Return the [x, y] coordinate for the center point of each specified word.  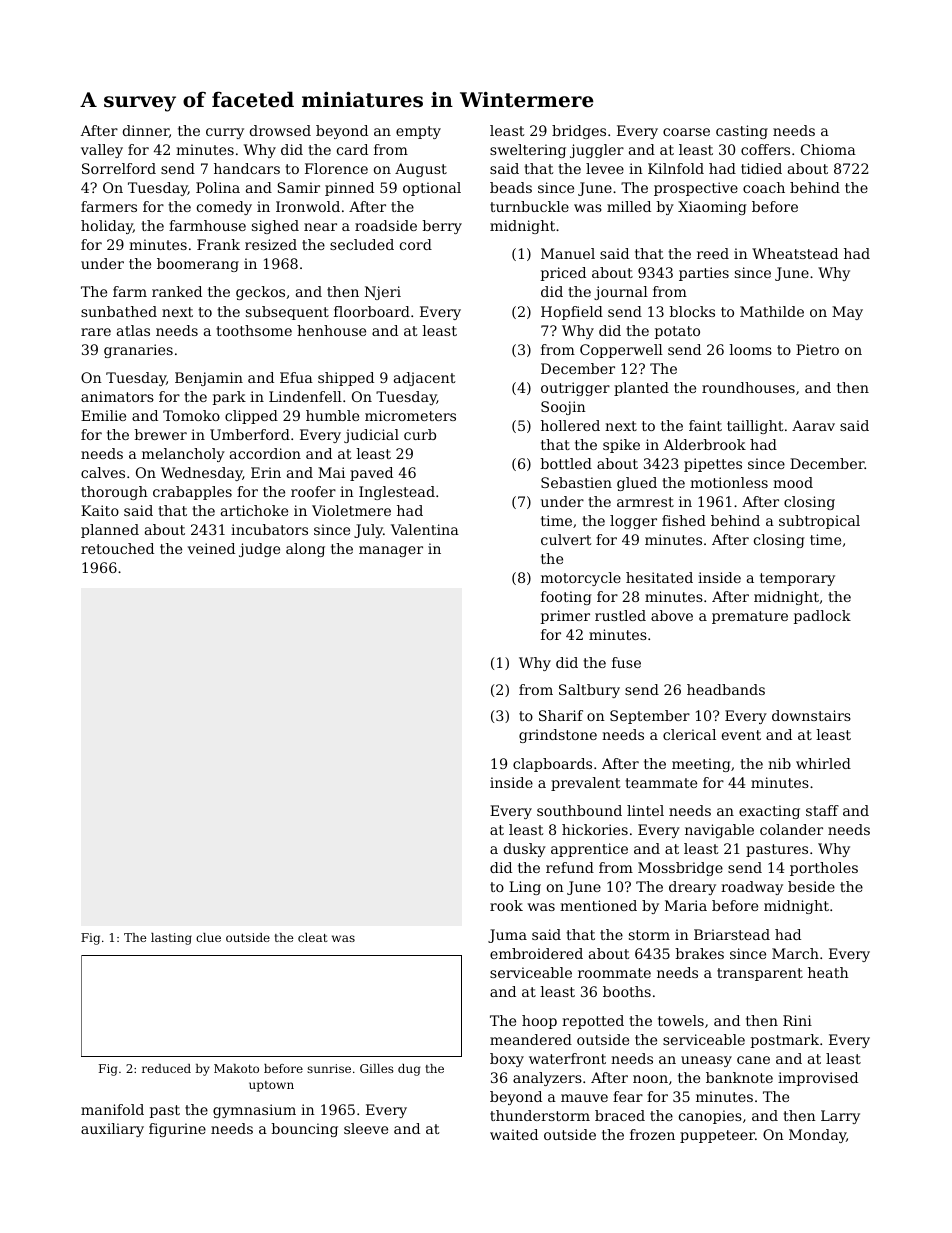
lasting [171, 939]
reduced [166, 1068]
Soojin [563, 408]
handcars [247, 168]
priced [563, 274]
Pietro [817, 349]
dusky [525, 850]
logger [633, 522]
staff [822, 810]
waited [514, 1134]
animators [117, 396]
